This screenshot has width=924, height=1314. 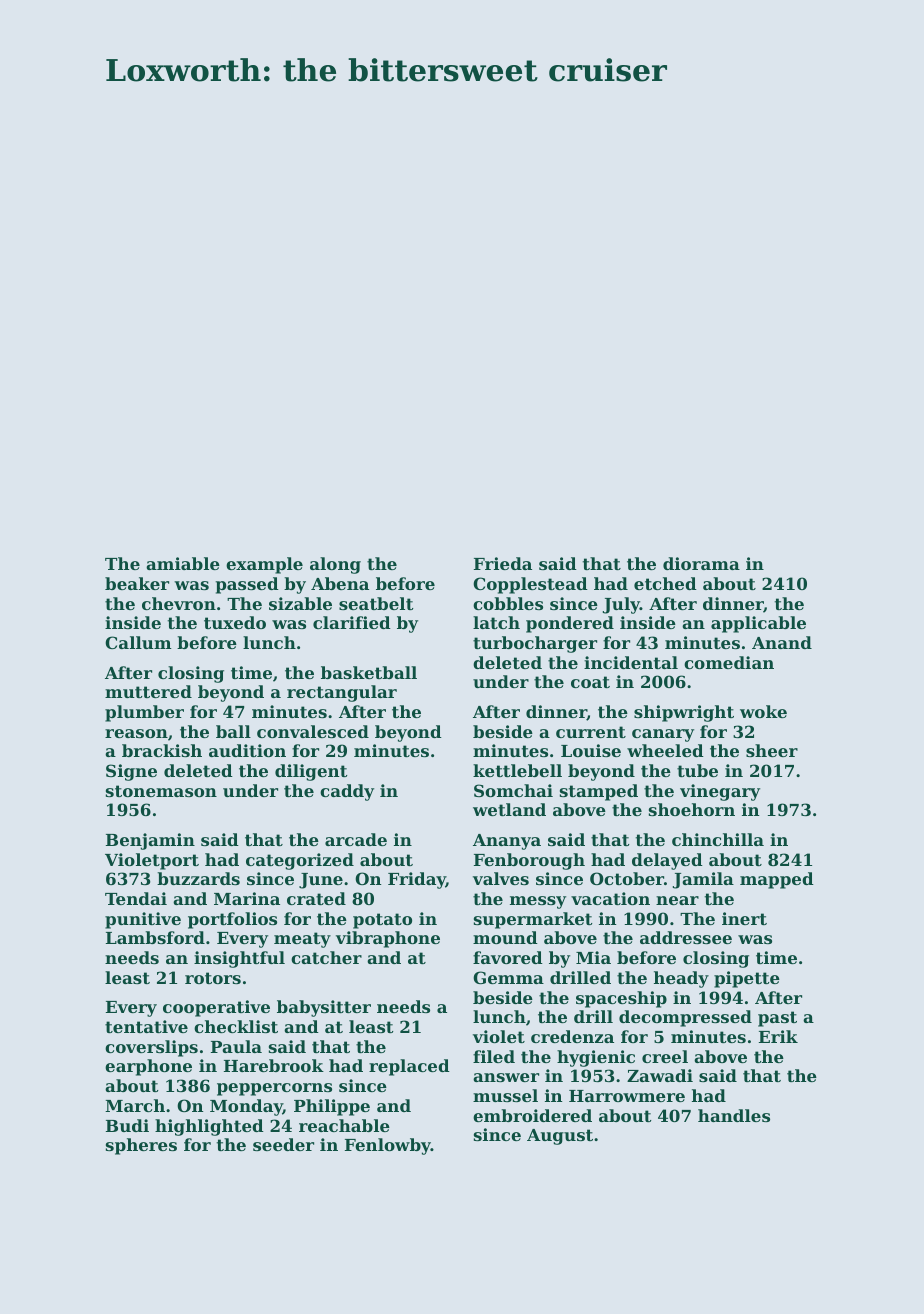 What do you see at coordinates (213, 978) in the screenshot?
I see `rotors` at bounding box center [213, 978].
